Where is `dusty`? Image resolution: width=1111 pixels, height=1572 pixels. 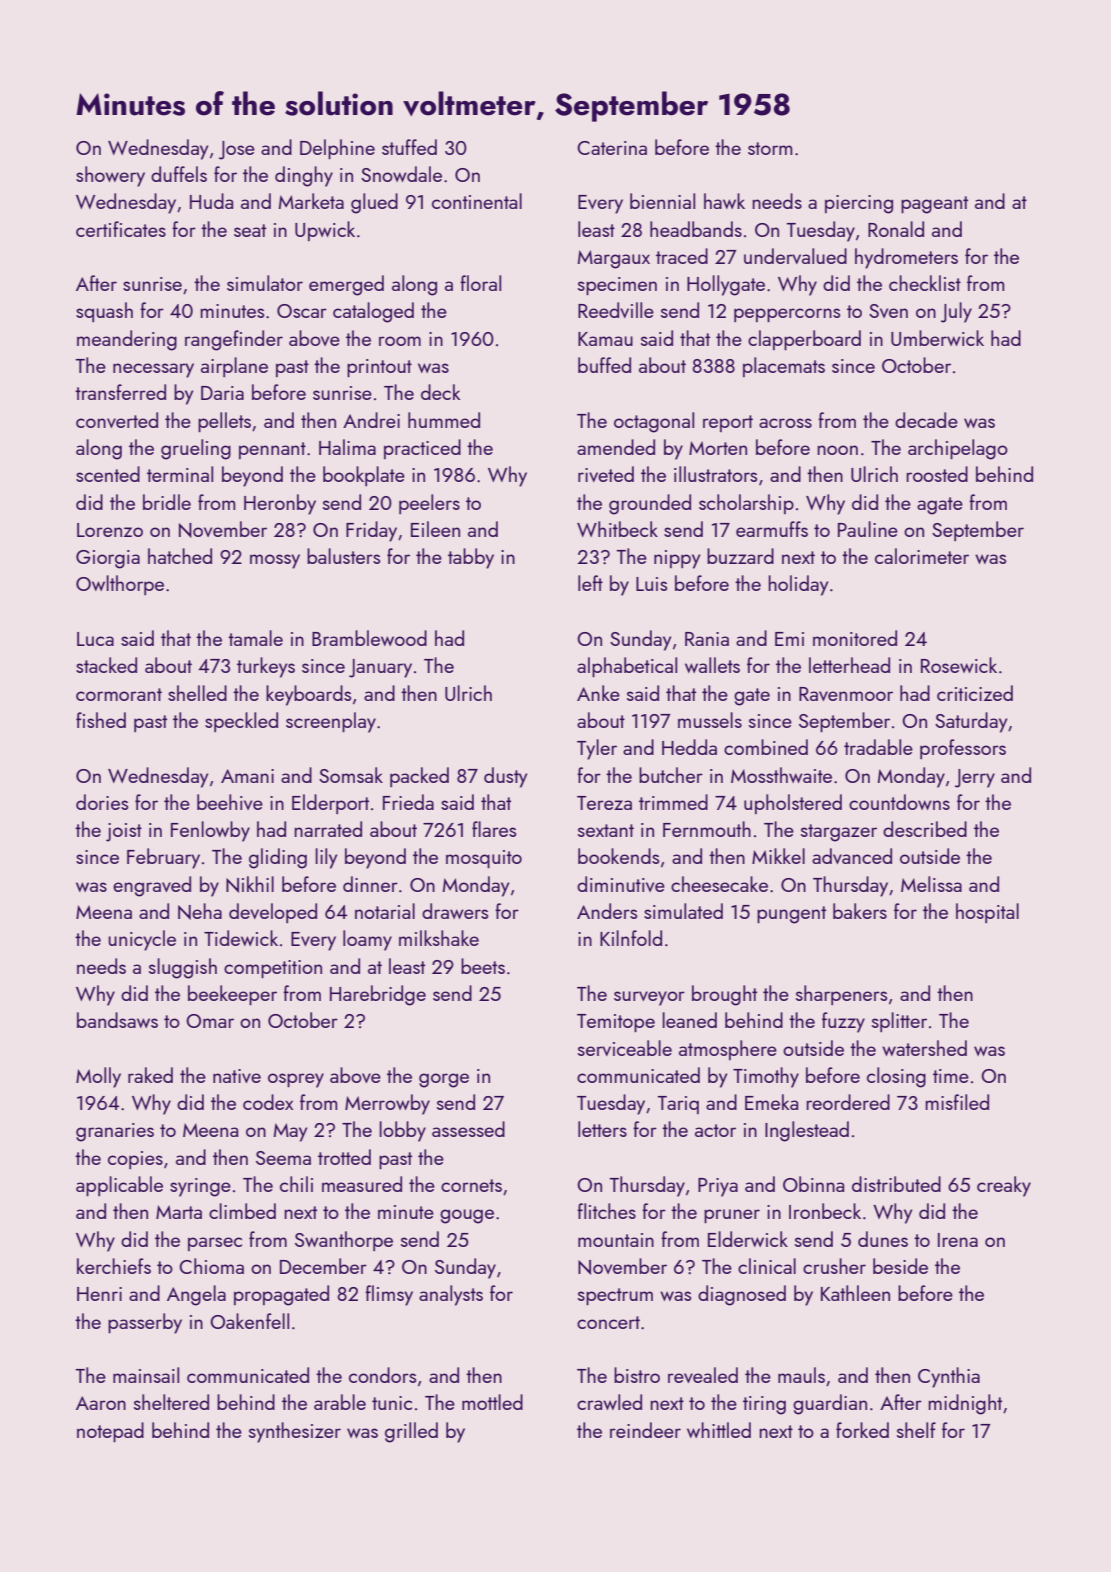
dusty is located at coordinates (505, 777).
